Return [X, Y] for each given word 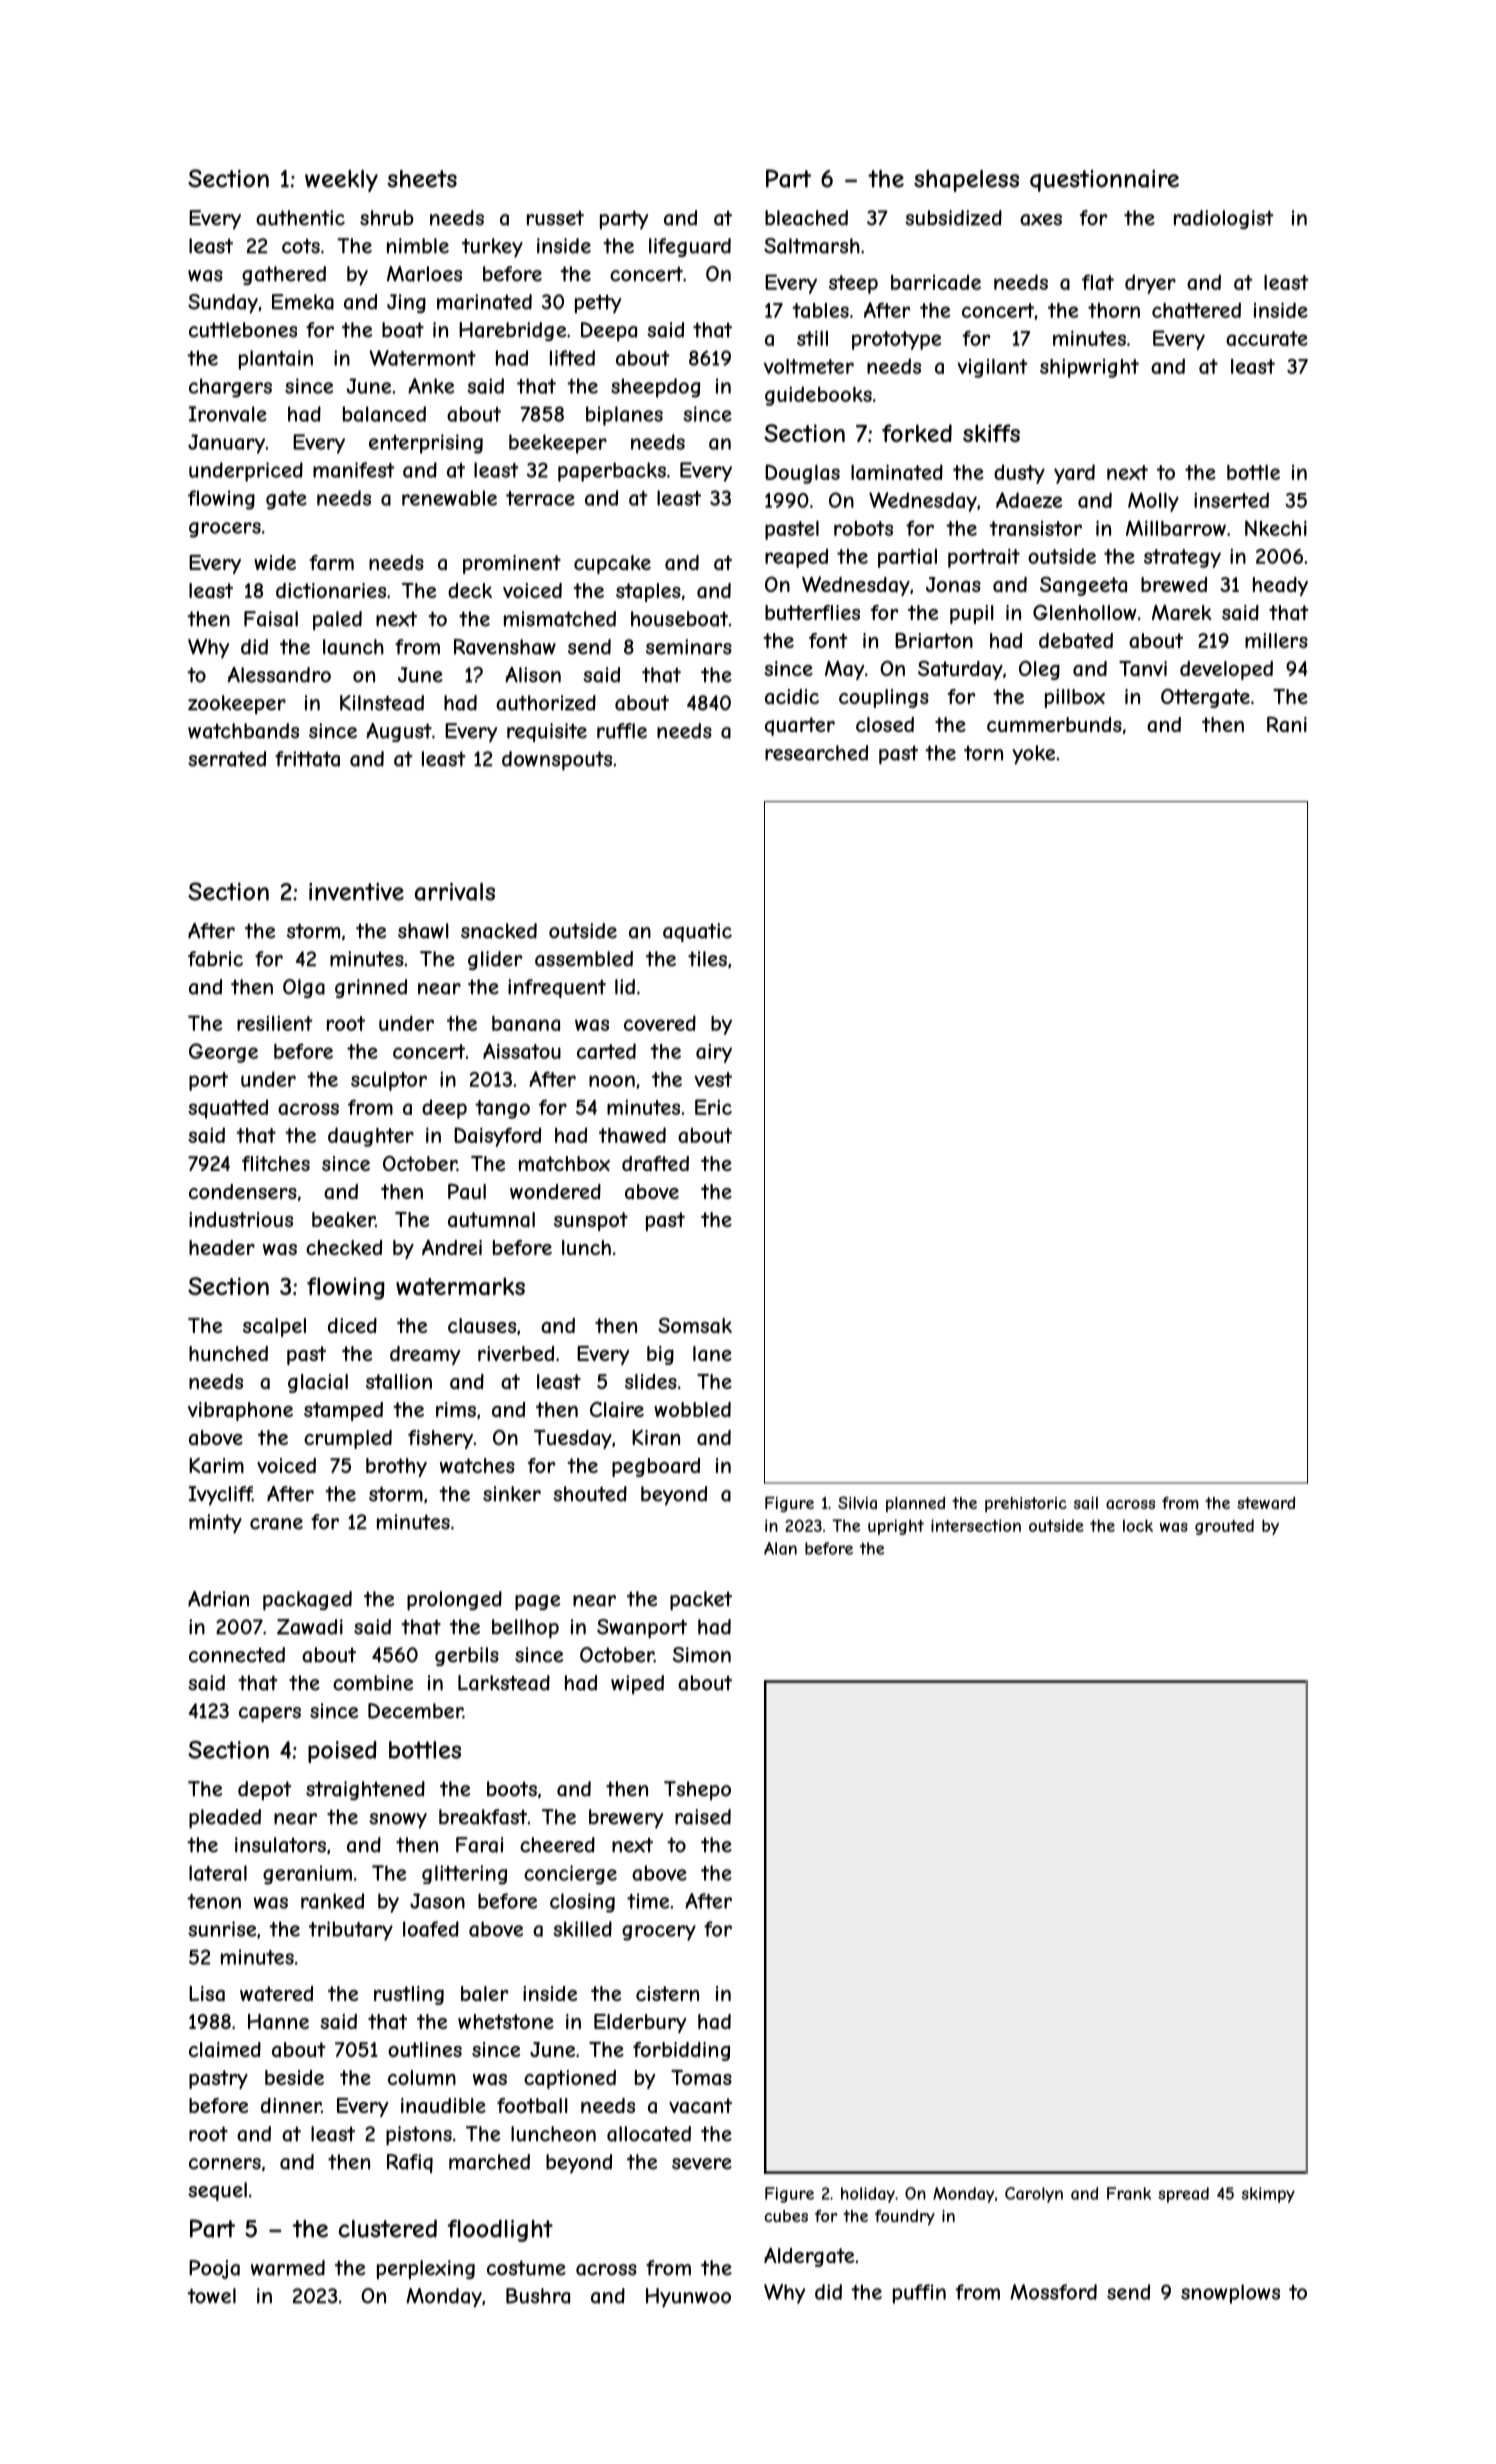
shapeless [966, 181]
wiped [637, 1685]
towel [211, 2296]
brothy [396, 1467]
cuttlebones [243, 330]
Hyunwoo [688, 2298]
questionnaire [1104, 181]
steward [1266, 1503]
